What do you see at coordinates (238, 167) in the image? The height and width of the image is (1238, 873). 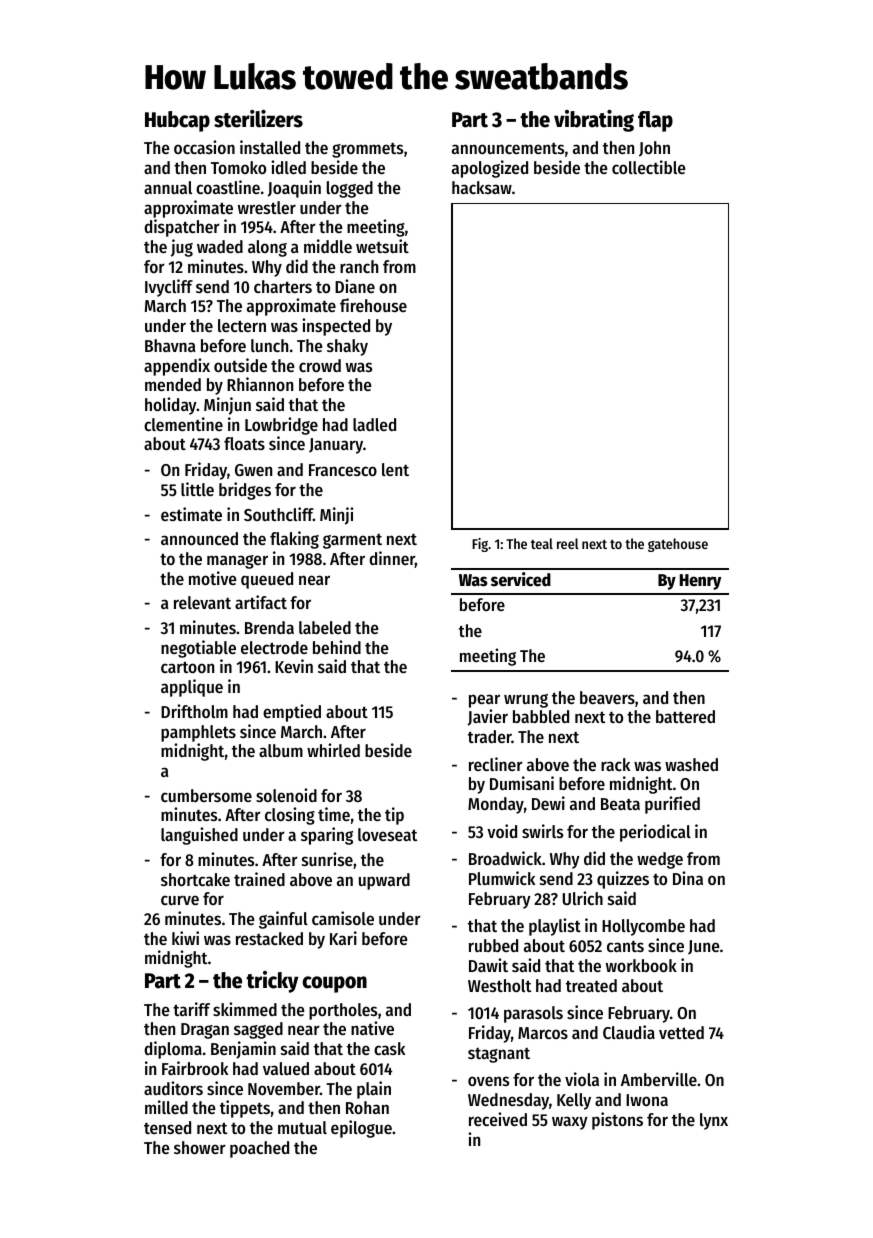 I see `Tomoko` at bounding box center [238, 167].
